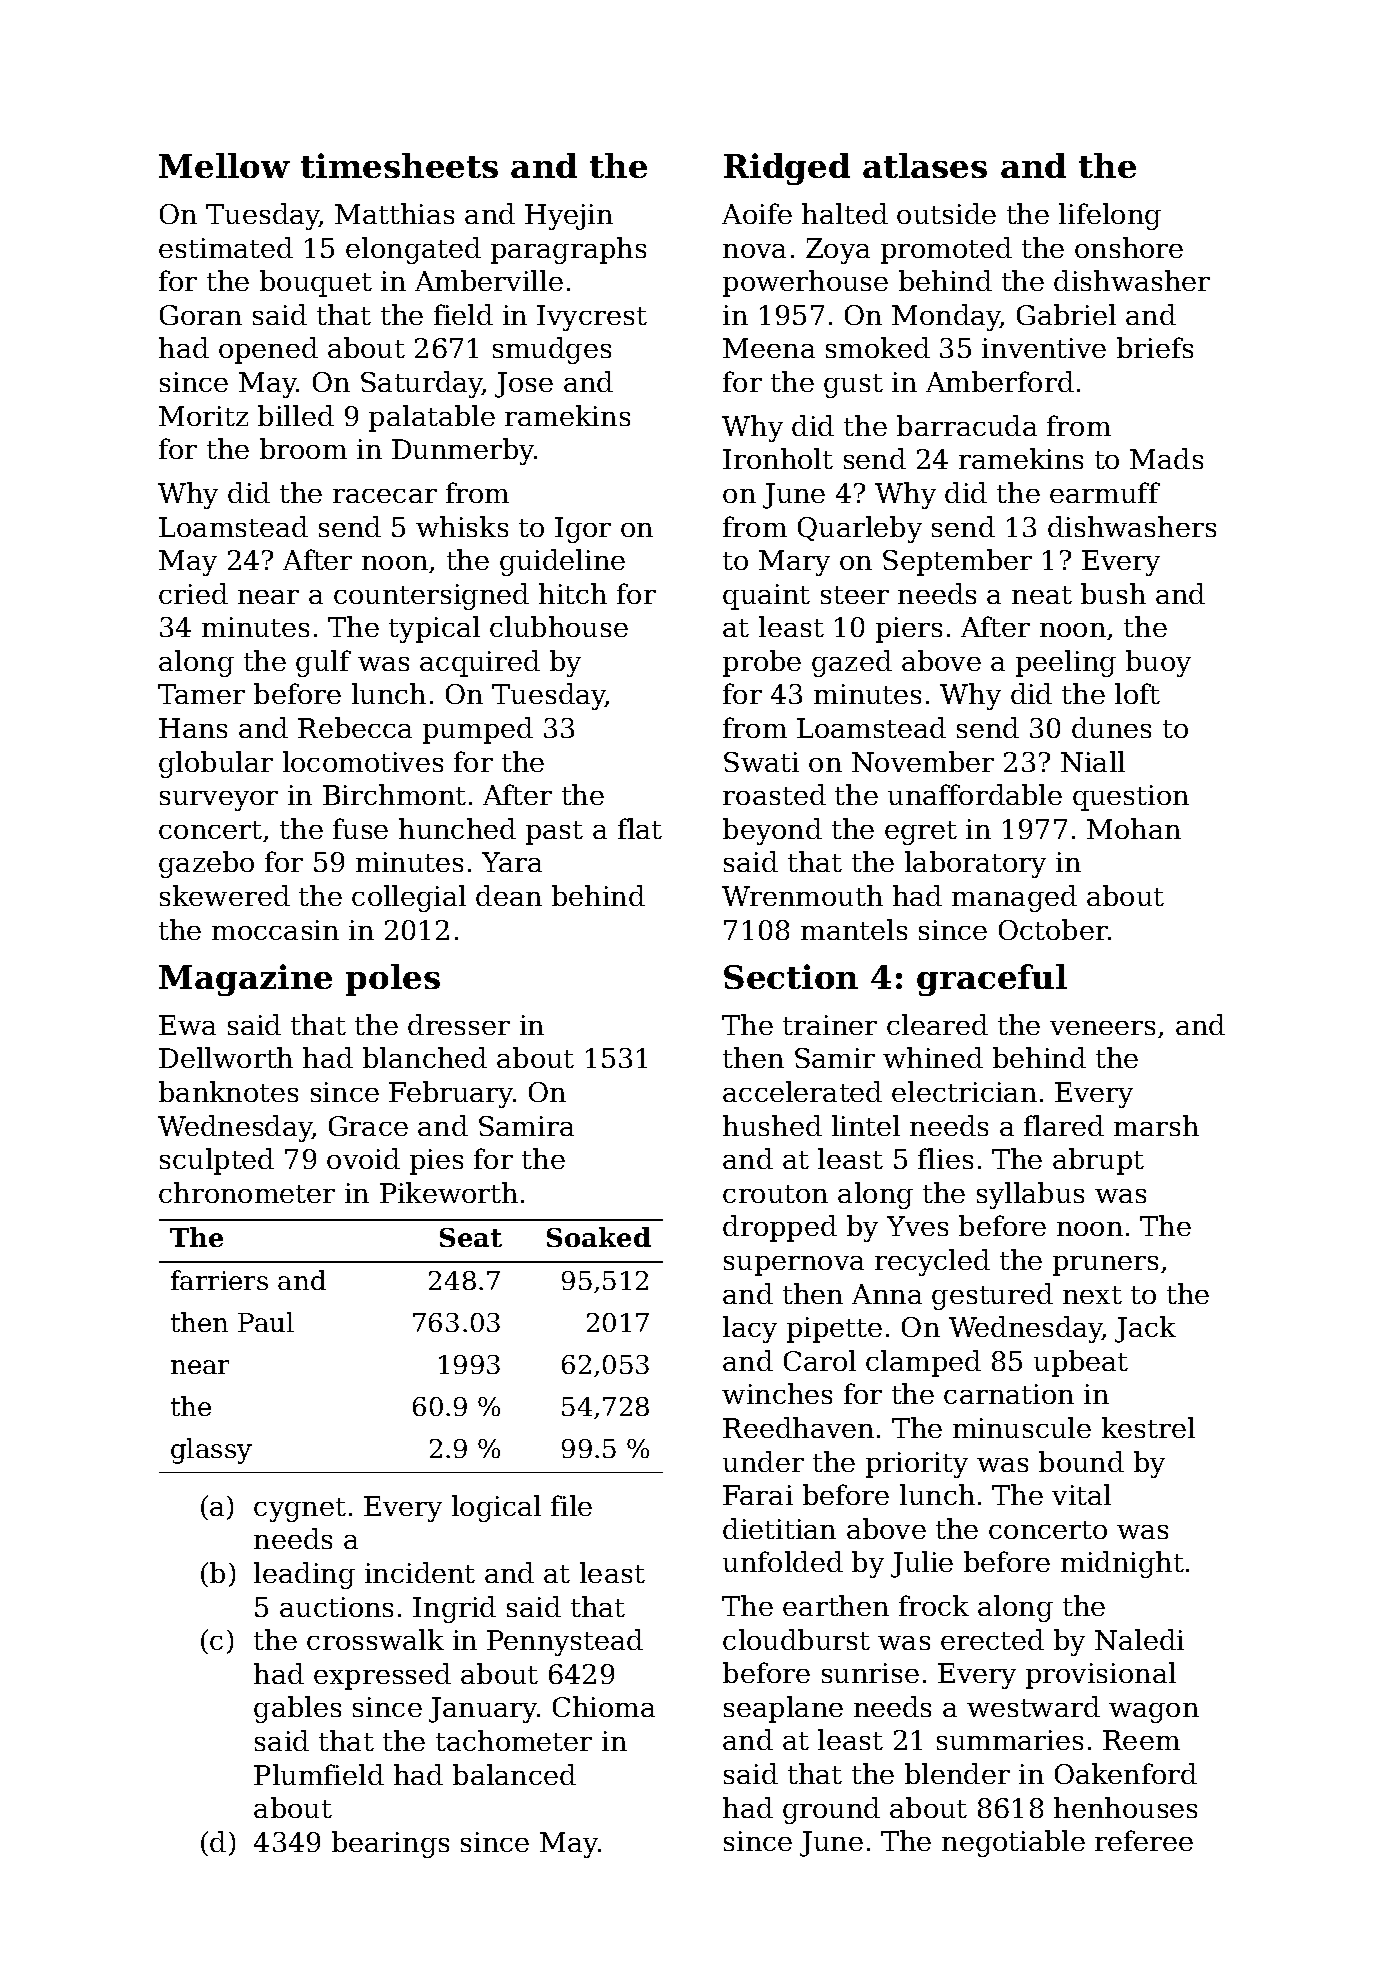  Describe the element at coordinates (937, 1024) in the image. I see `cleared` at that location.
